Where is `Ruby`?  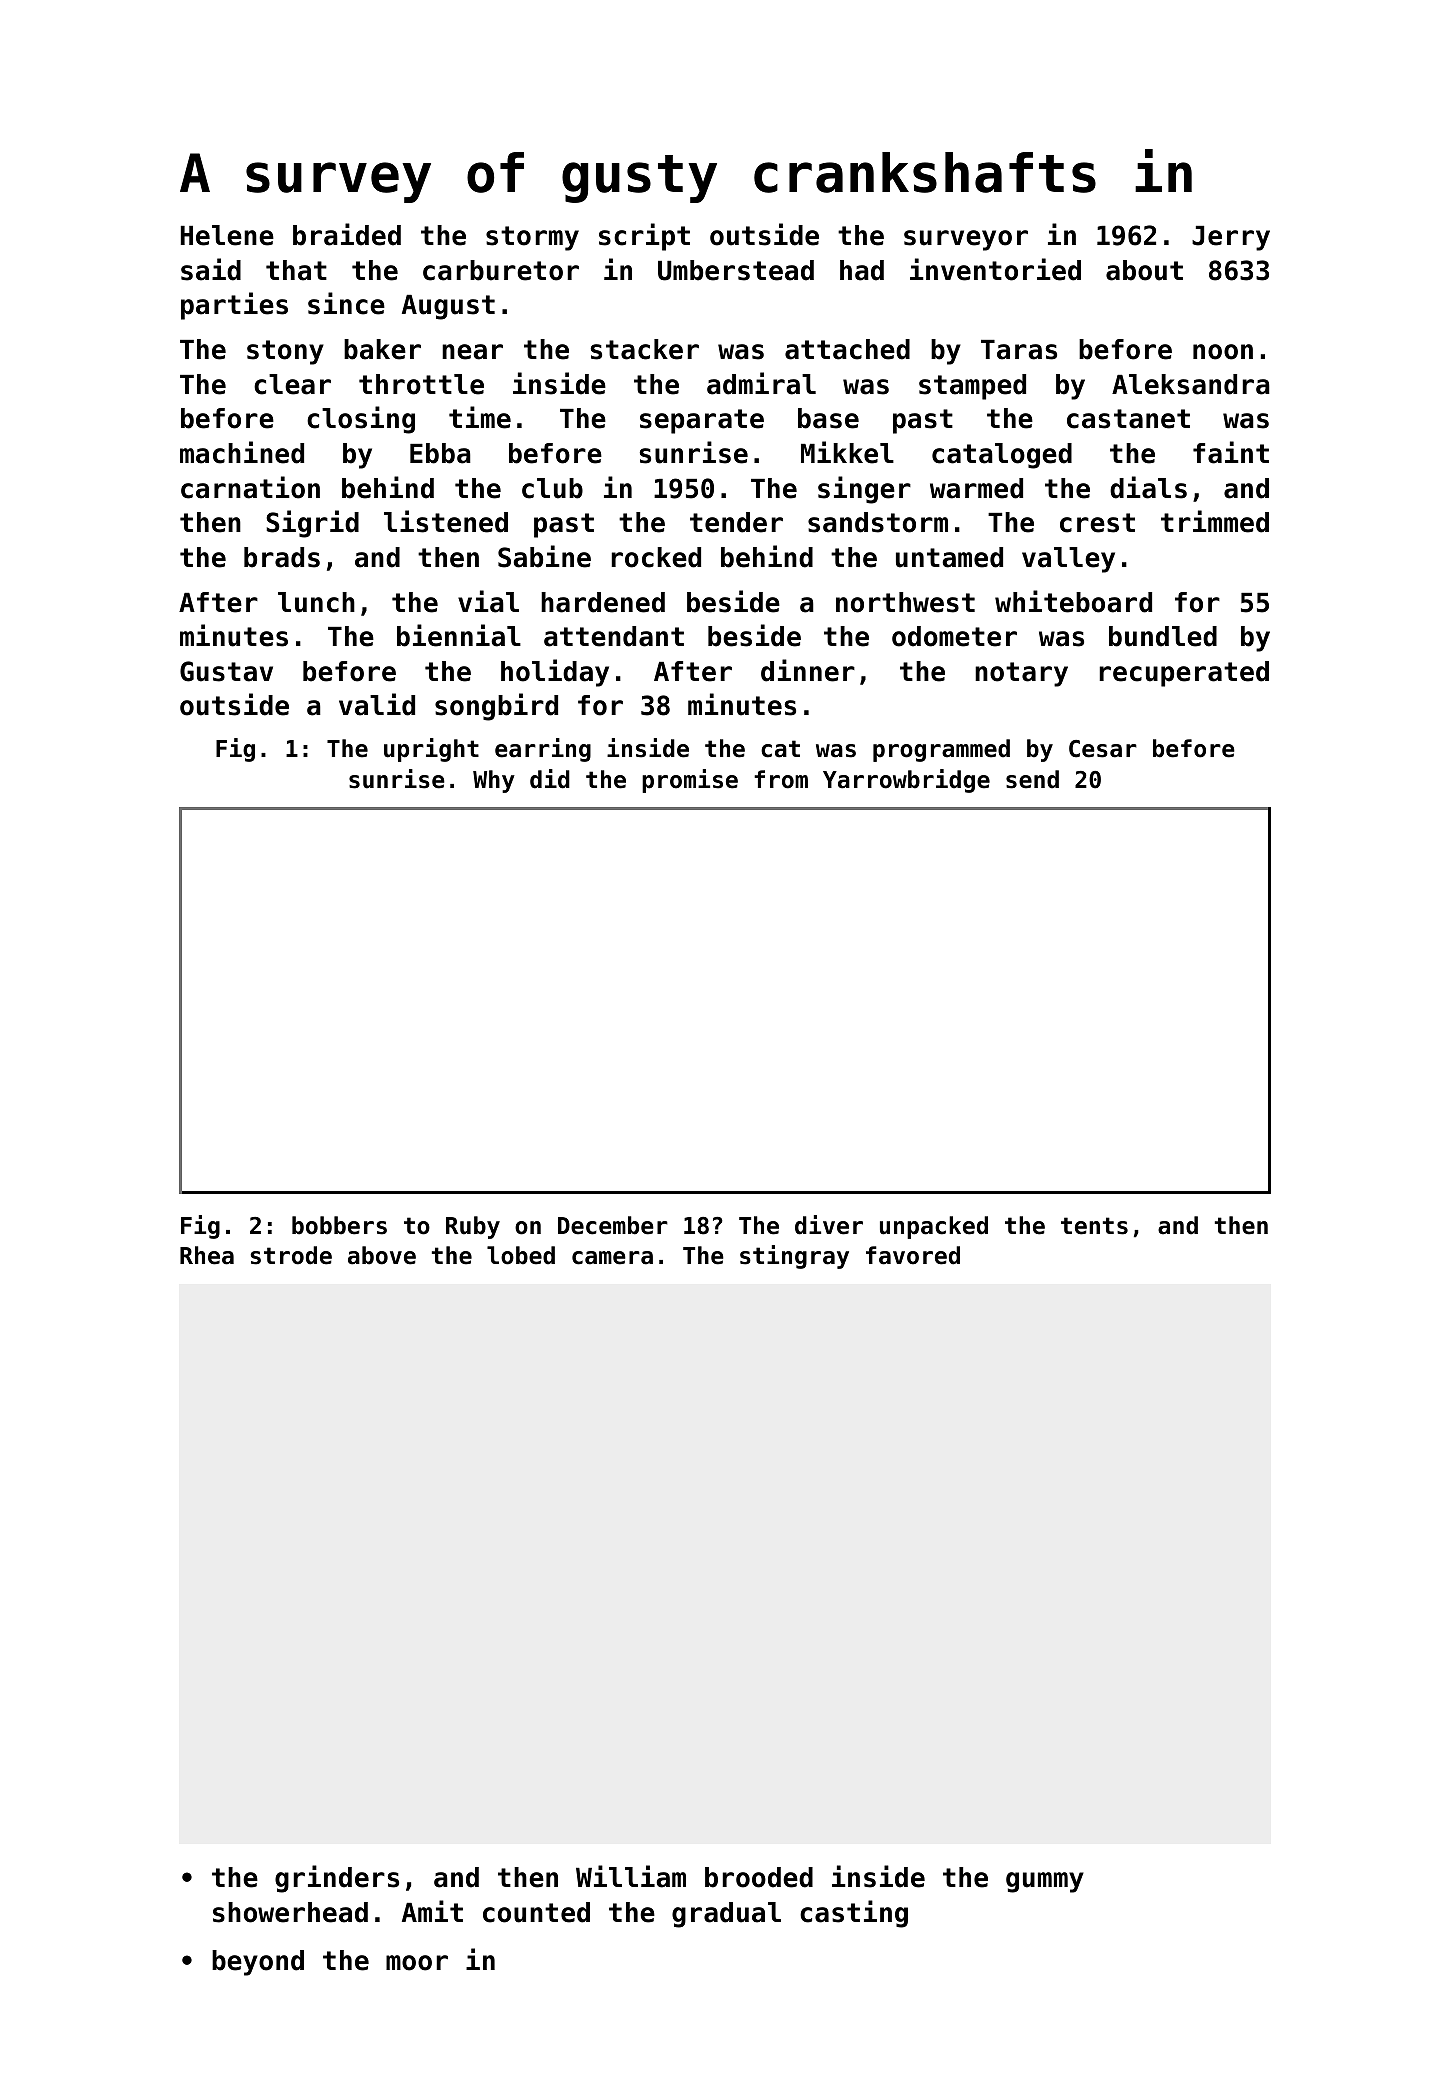
Ruby is located at coordinates (473, 1227).
